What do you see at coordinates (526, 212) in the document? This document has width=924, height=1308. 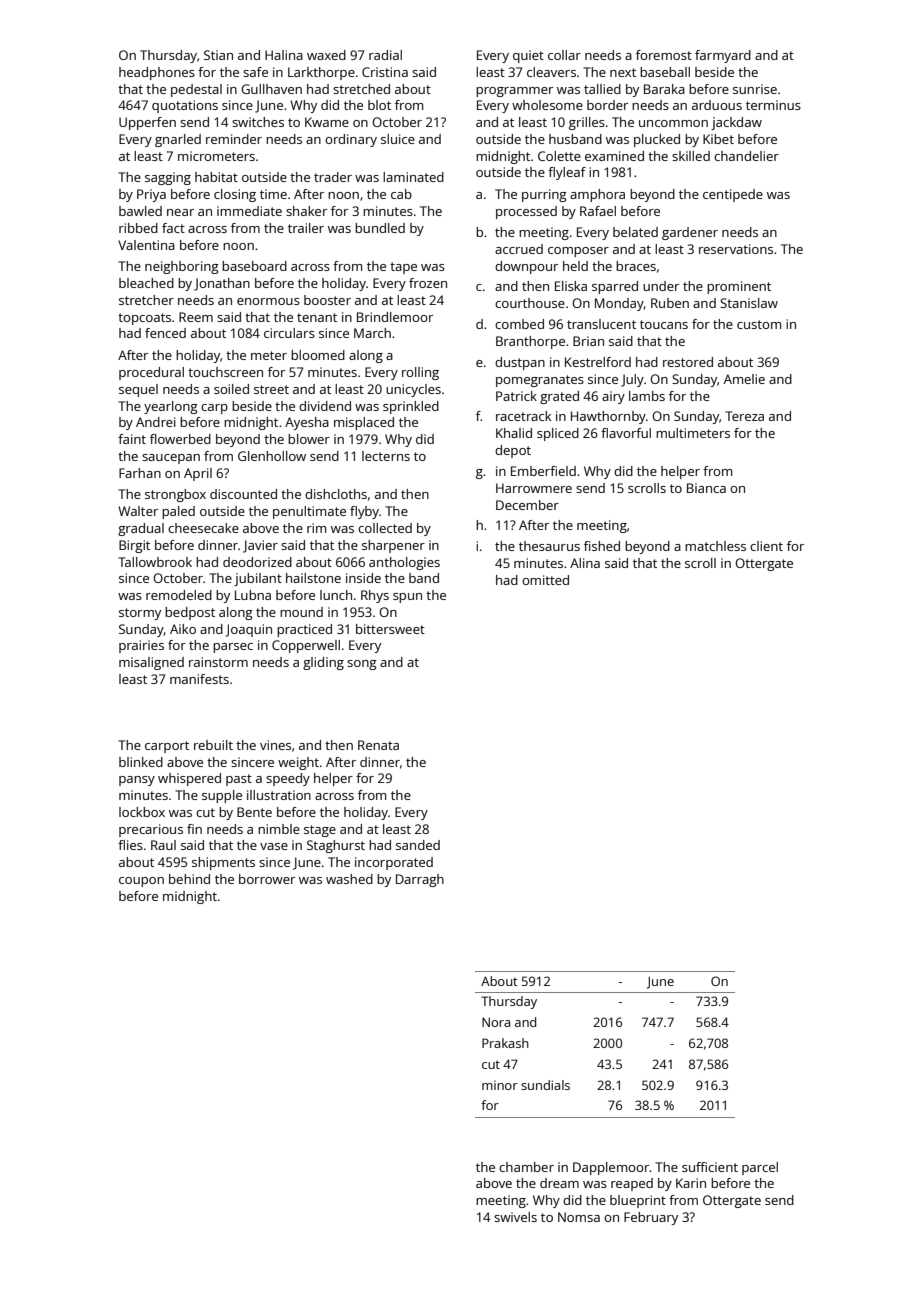 I see `processed` at bounding box center [526, 212].
